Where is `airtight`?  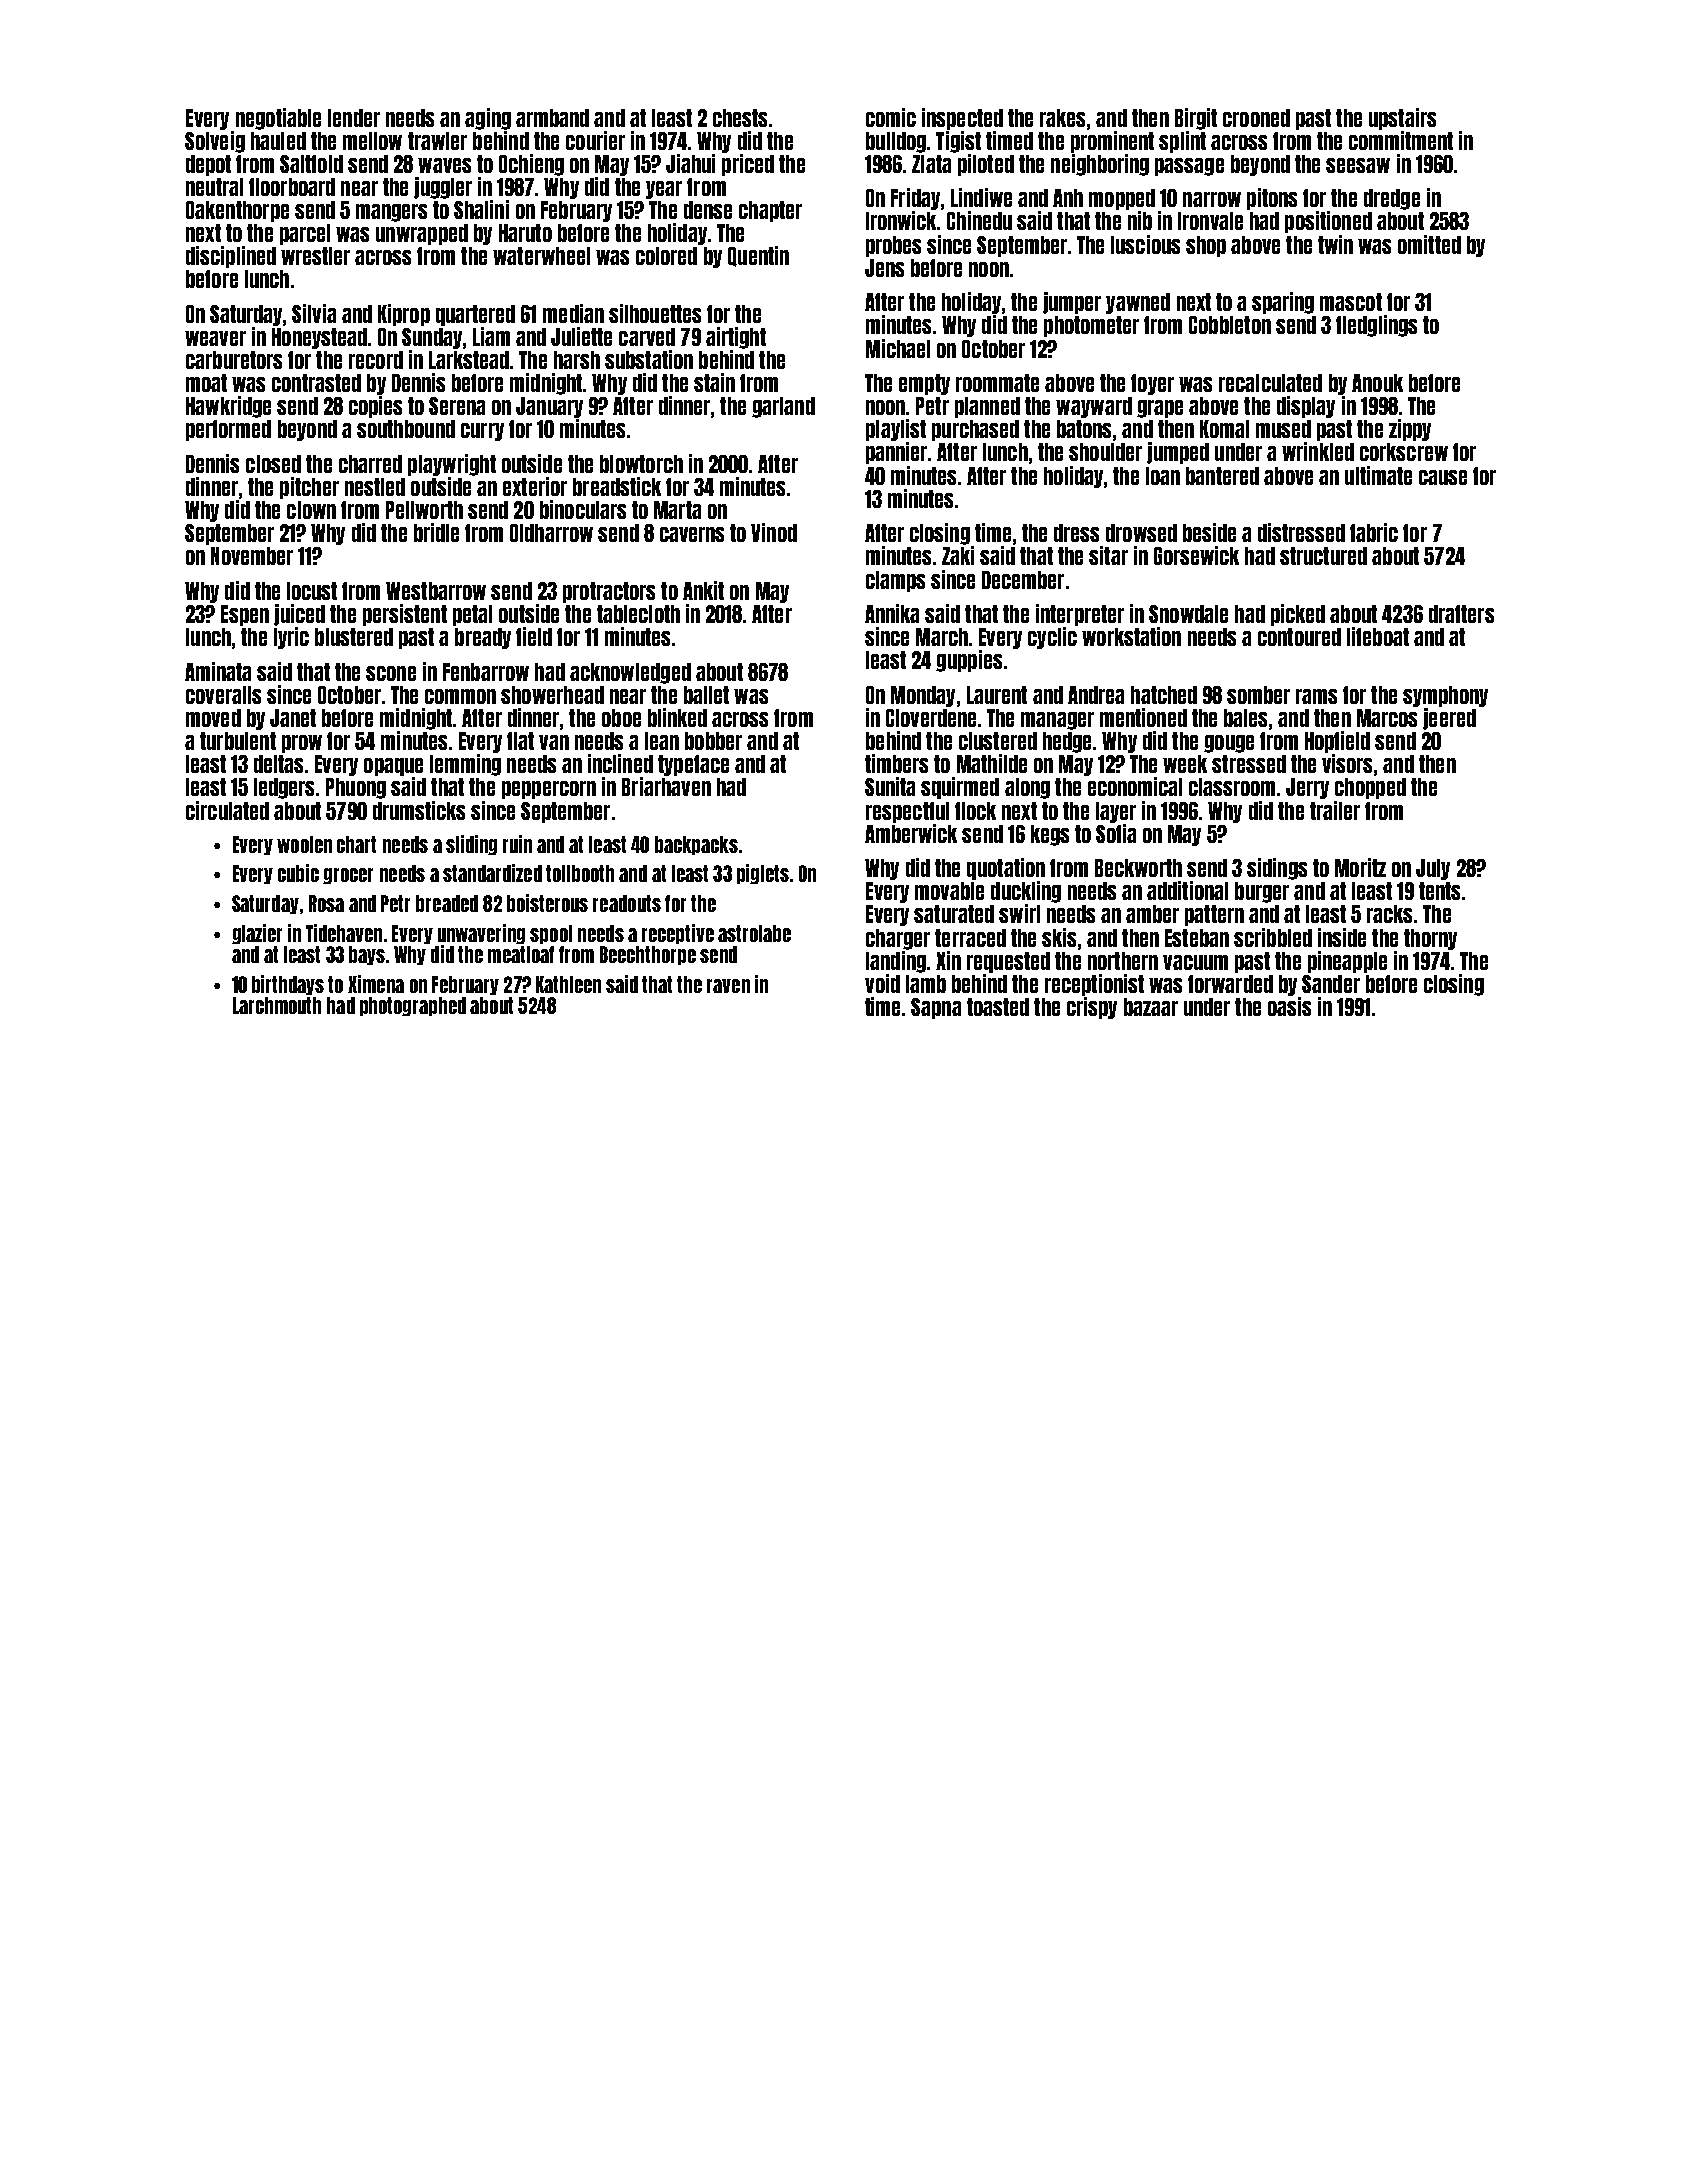 airtight is located at coordinates (736, 338).
